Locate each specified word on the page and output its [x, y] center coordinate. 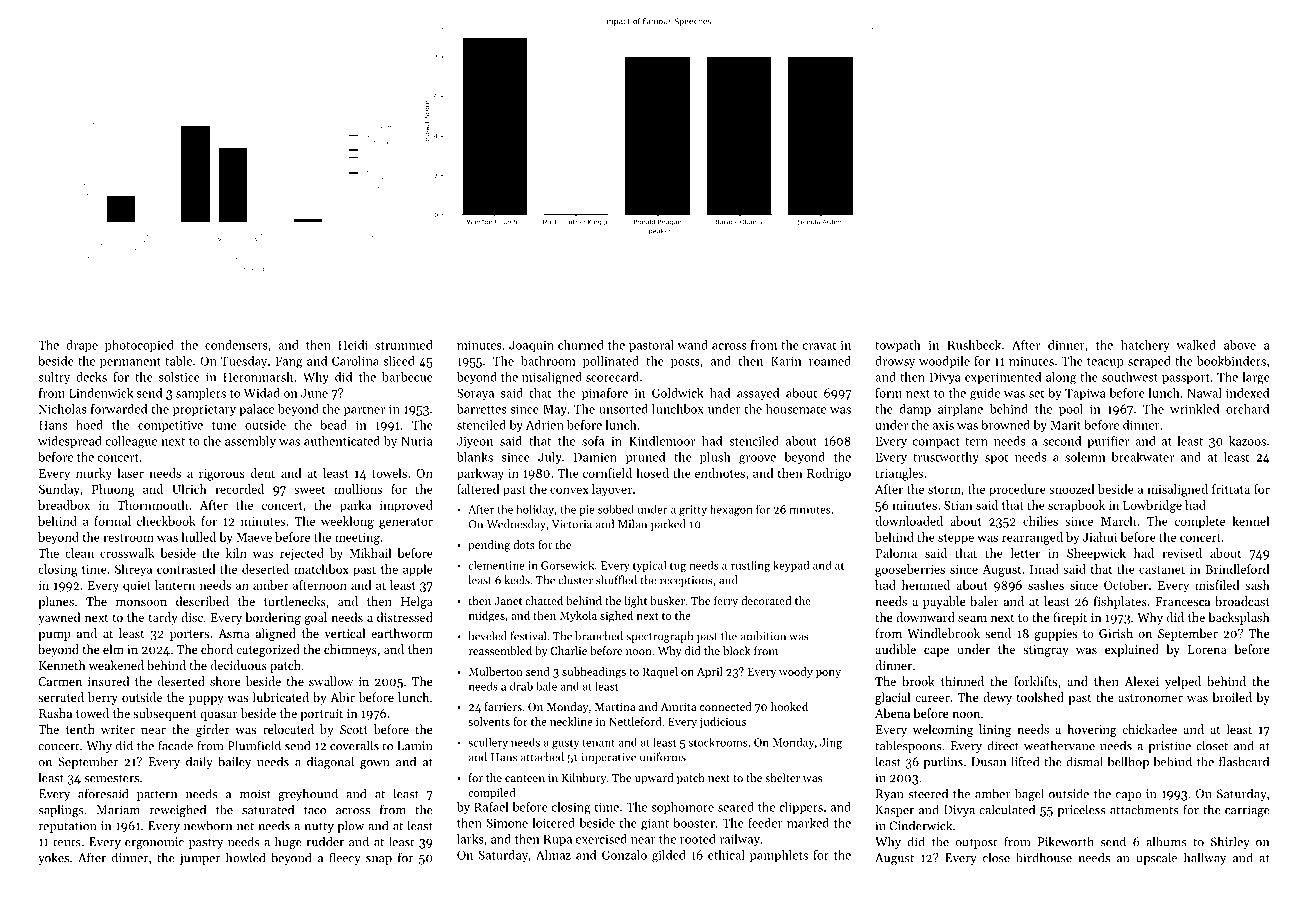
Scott [354, 729]
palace [256, 410]
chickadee [1149, 729]
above [1240, 345]
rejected [302, 554]
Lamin [414, 746]
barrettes [481, 409]
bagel [1029, 794]
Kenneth [62, 665]
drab [521, 686]
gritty [693, 510]
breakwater [1142, 457]
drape [82, 346]
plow [350, 826]
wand [692, 345]
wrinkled [1194, 409]
